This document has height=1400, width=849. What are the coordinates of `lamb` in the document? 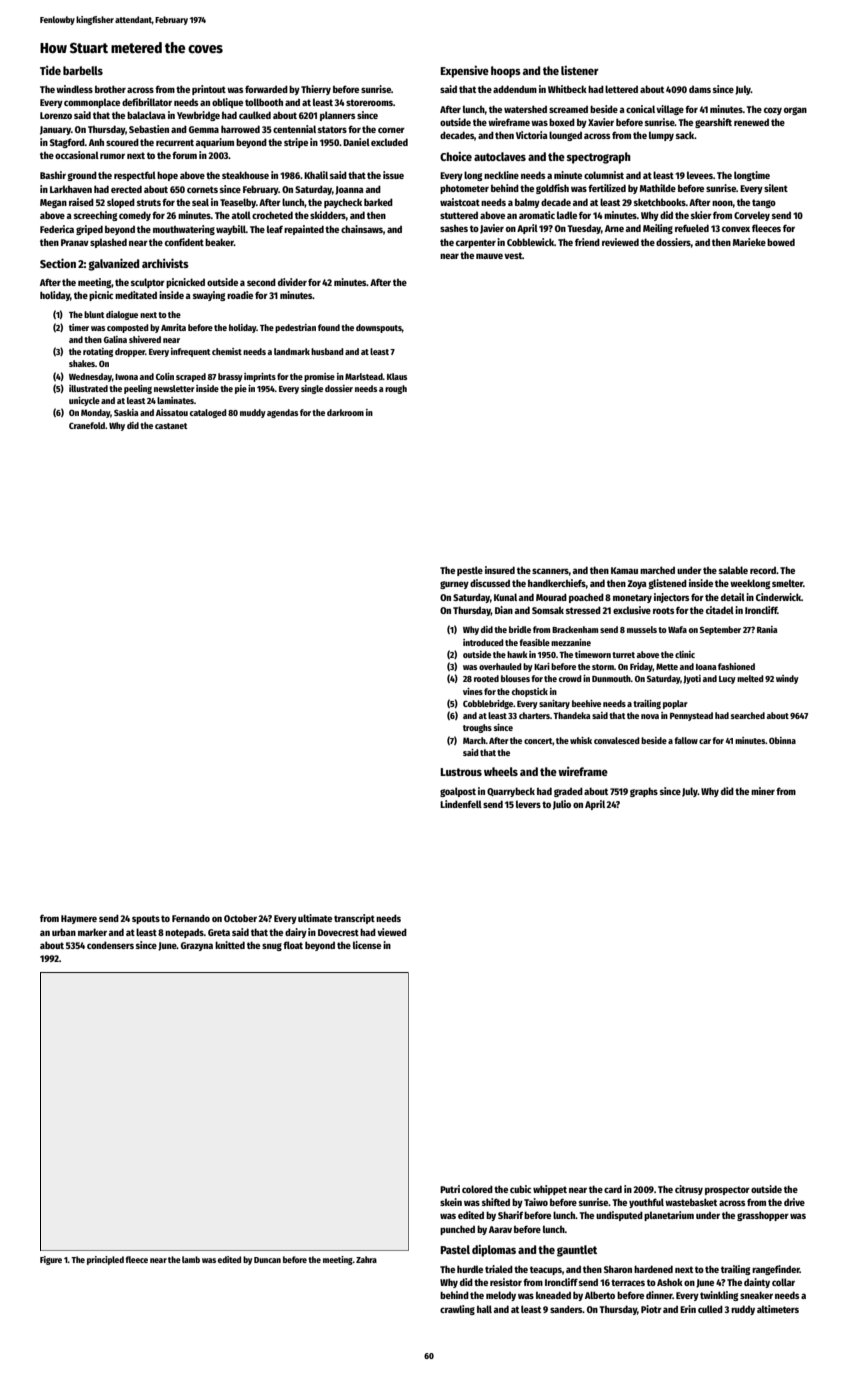 It's located at (191, 1259).
